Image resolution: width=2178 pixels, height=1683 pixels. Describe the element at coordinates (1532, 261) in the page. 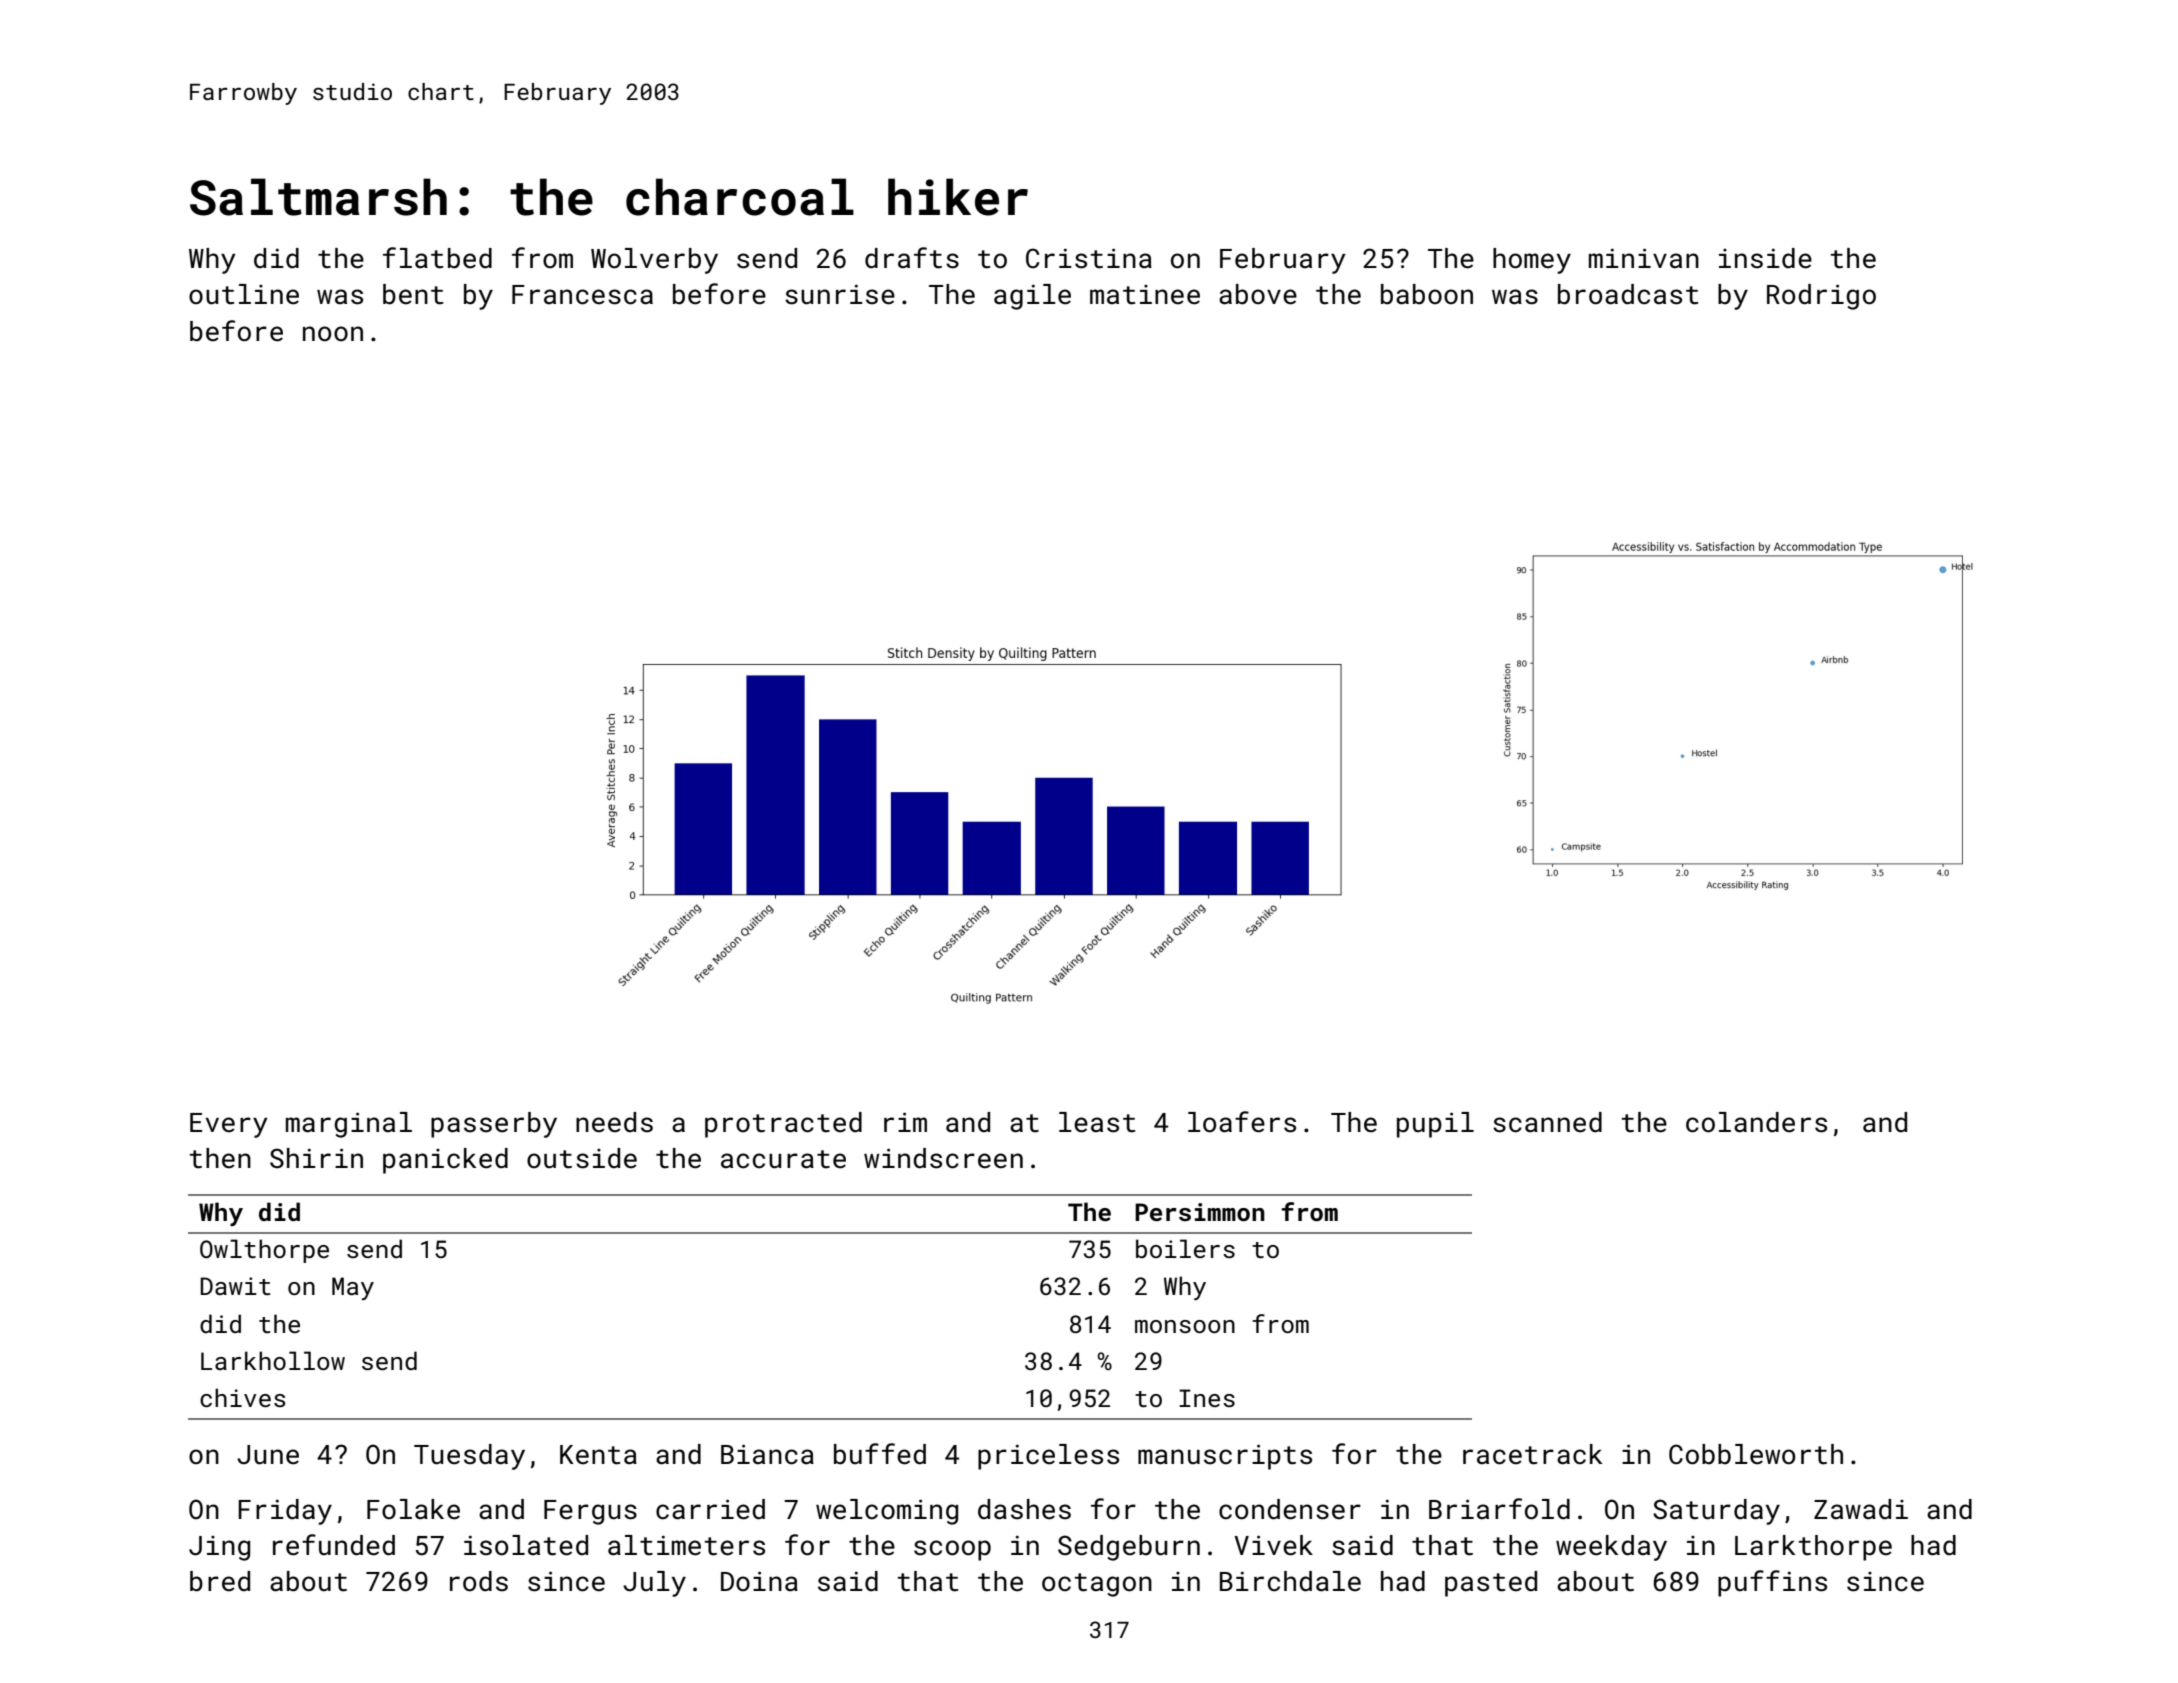

I see `homey` at that location.
